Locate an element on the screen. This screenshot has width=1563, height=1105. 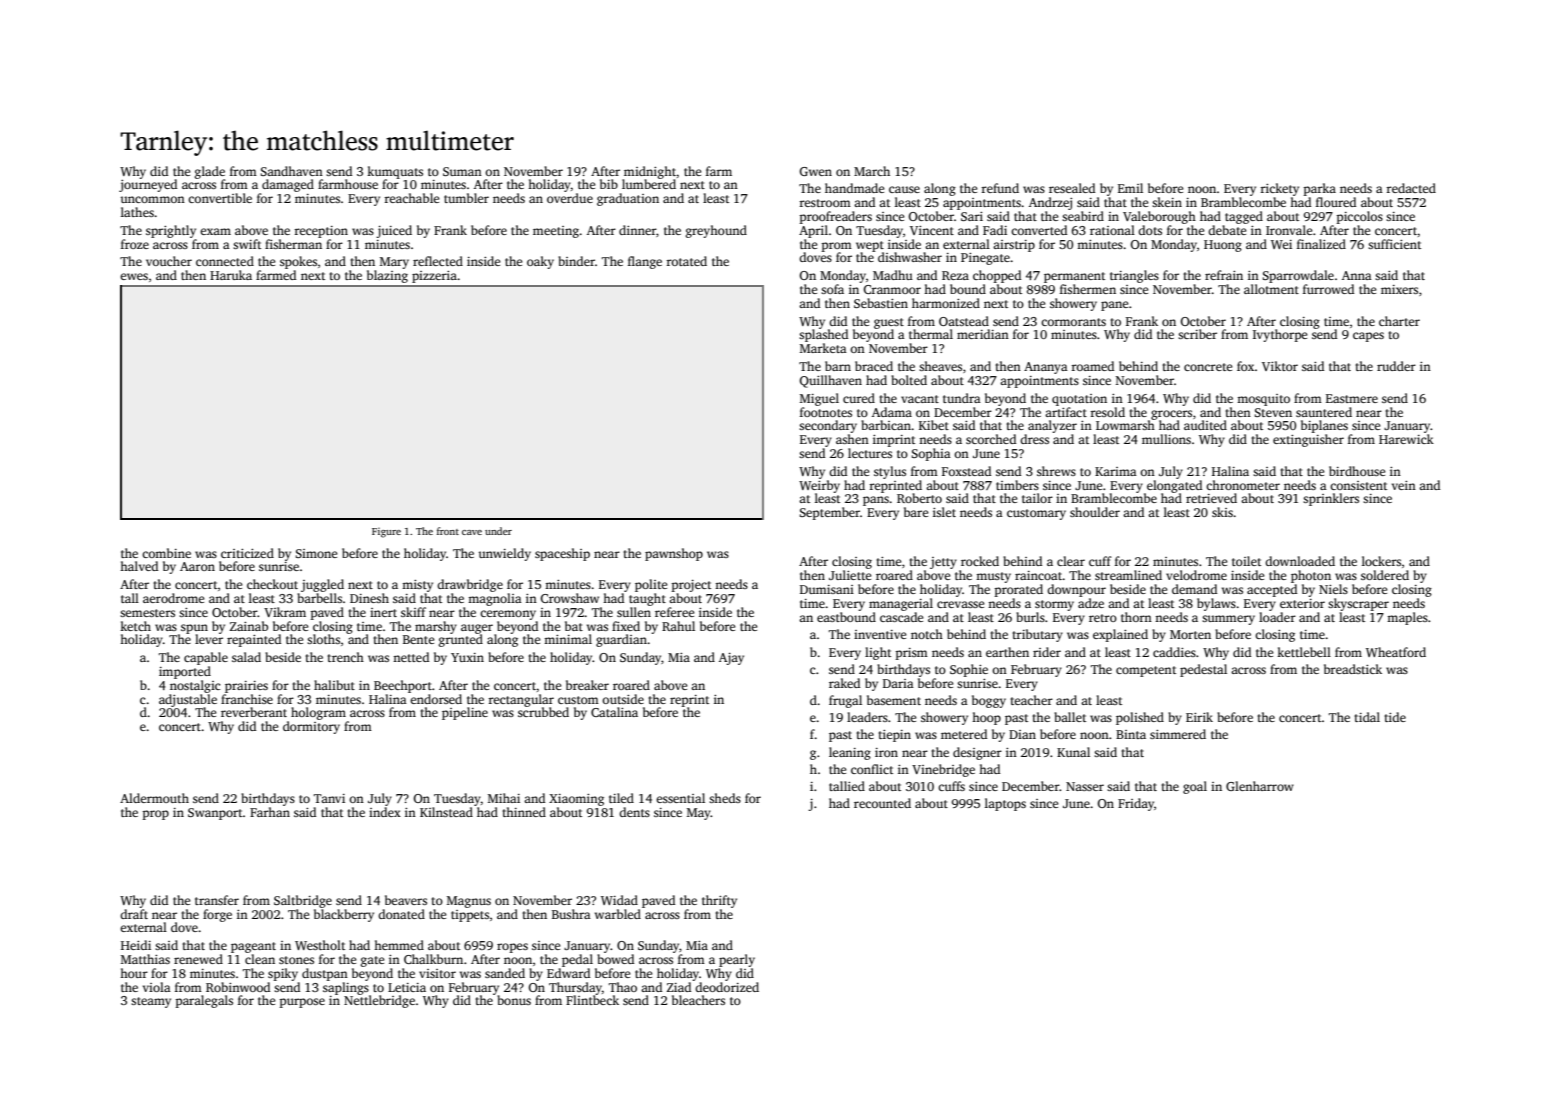
Glenharrow is located at coordinates (1260, 786).
